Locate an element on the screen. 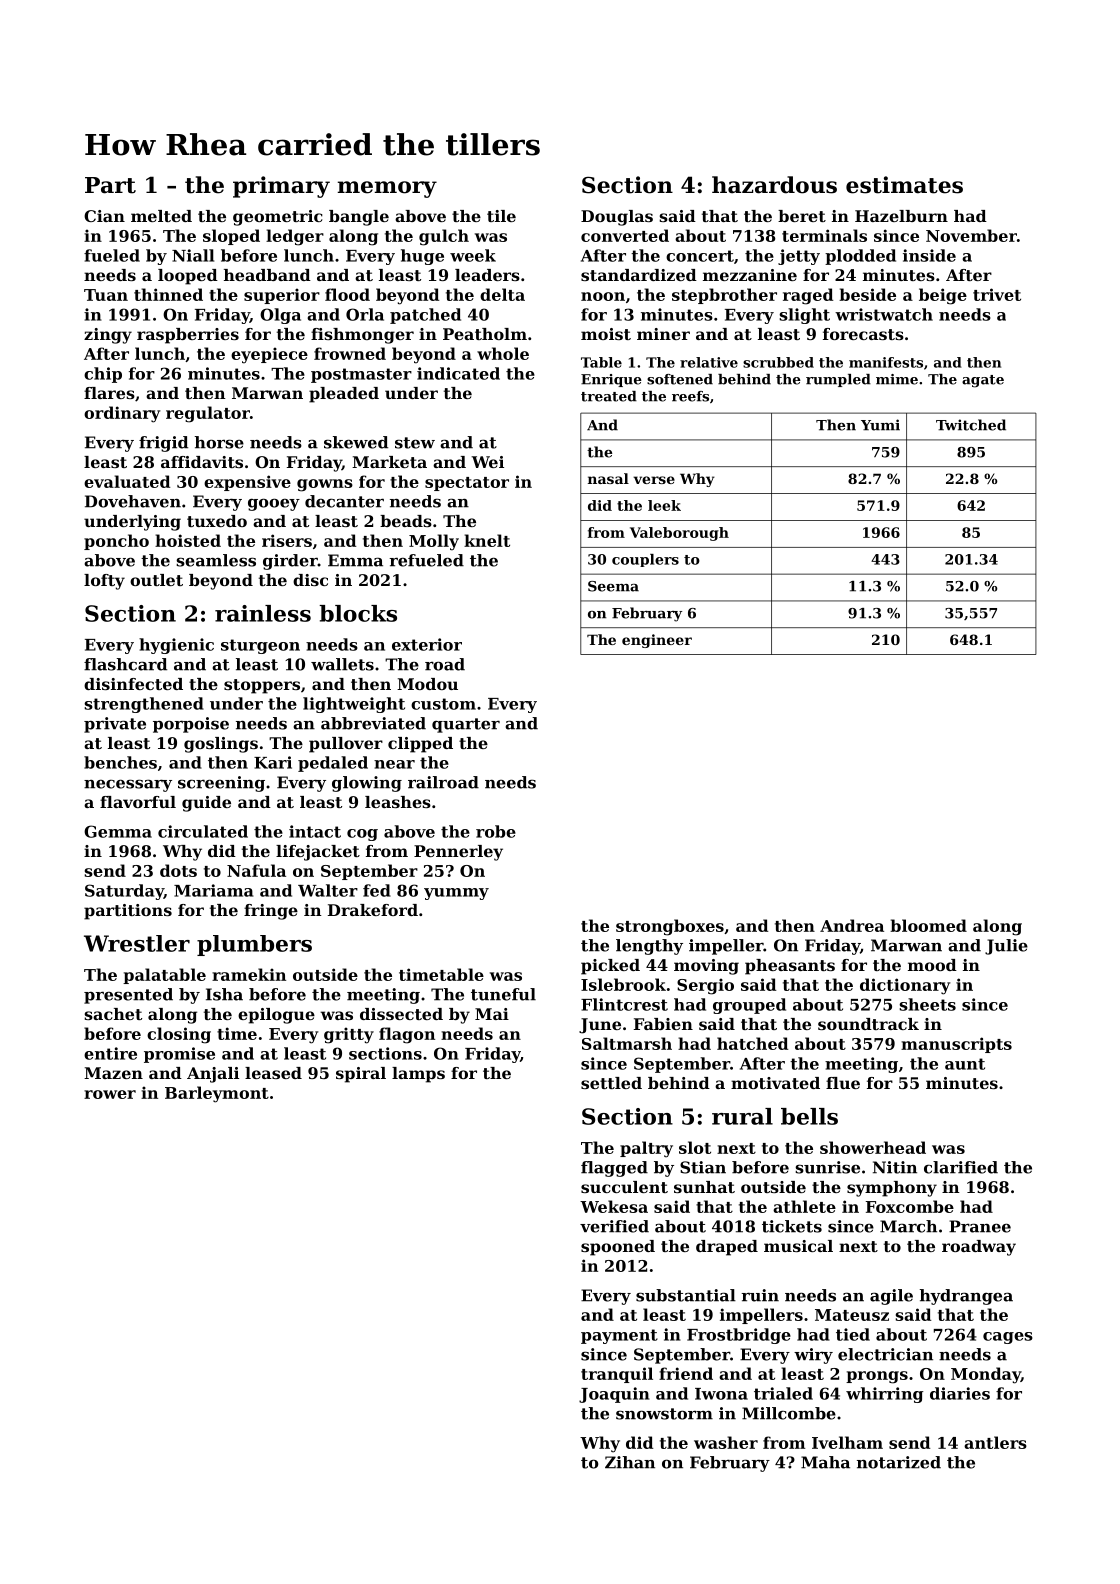  rural is located at coordinates (742, 1116).
